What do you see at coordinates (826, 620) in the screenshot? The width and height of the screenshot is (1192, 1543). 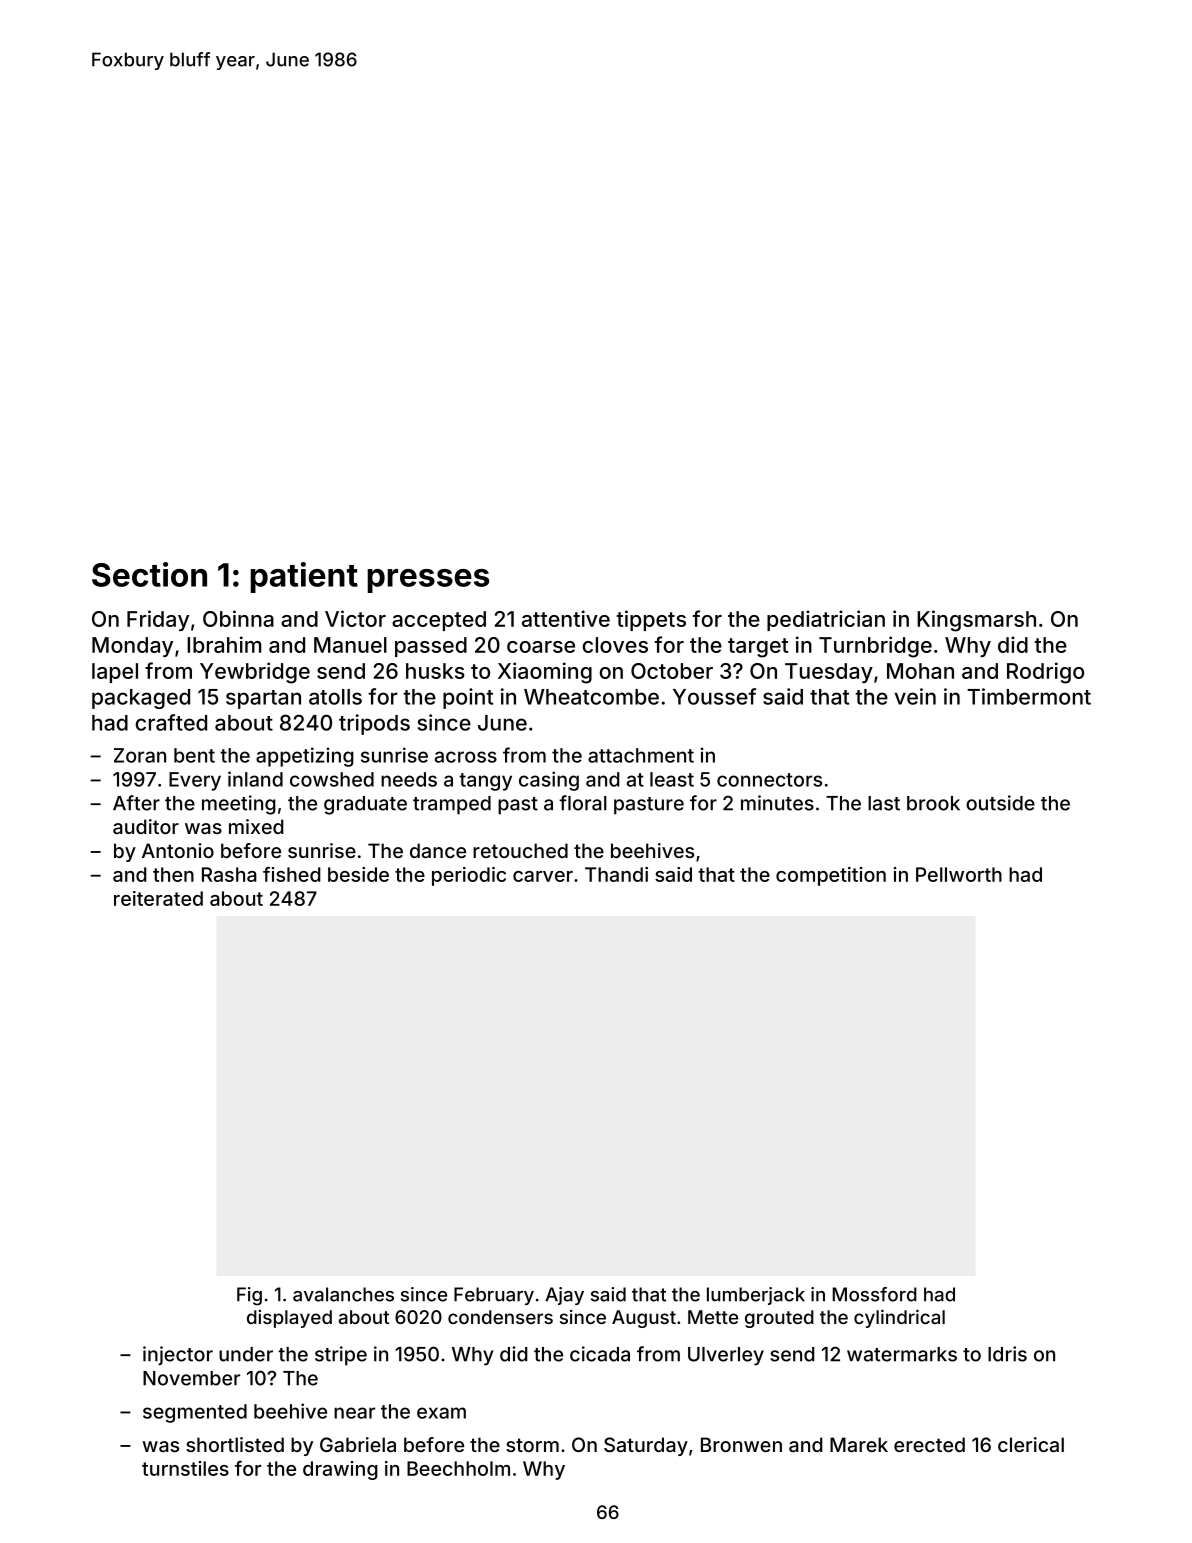 I see `pediatrician` at bounding box center [826, 620].
